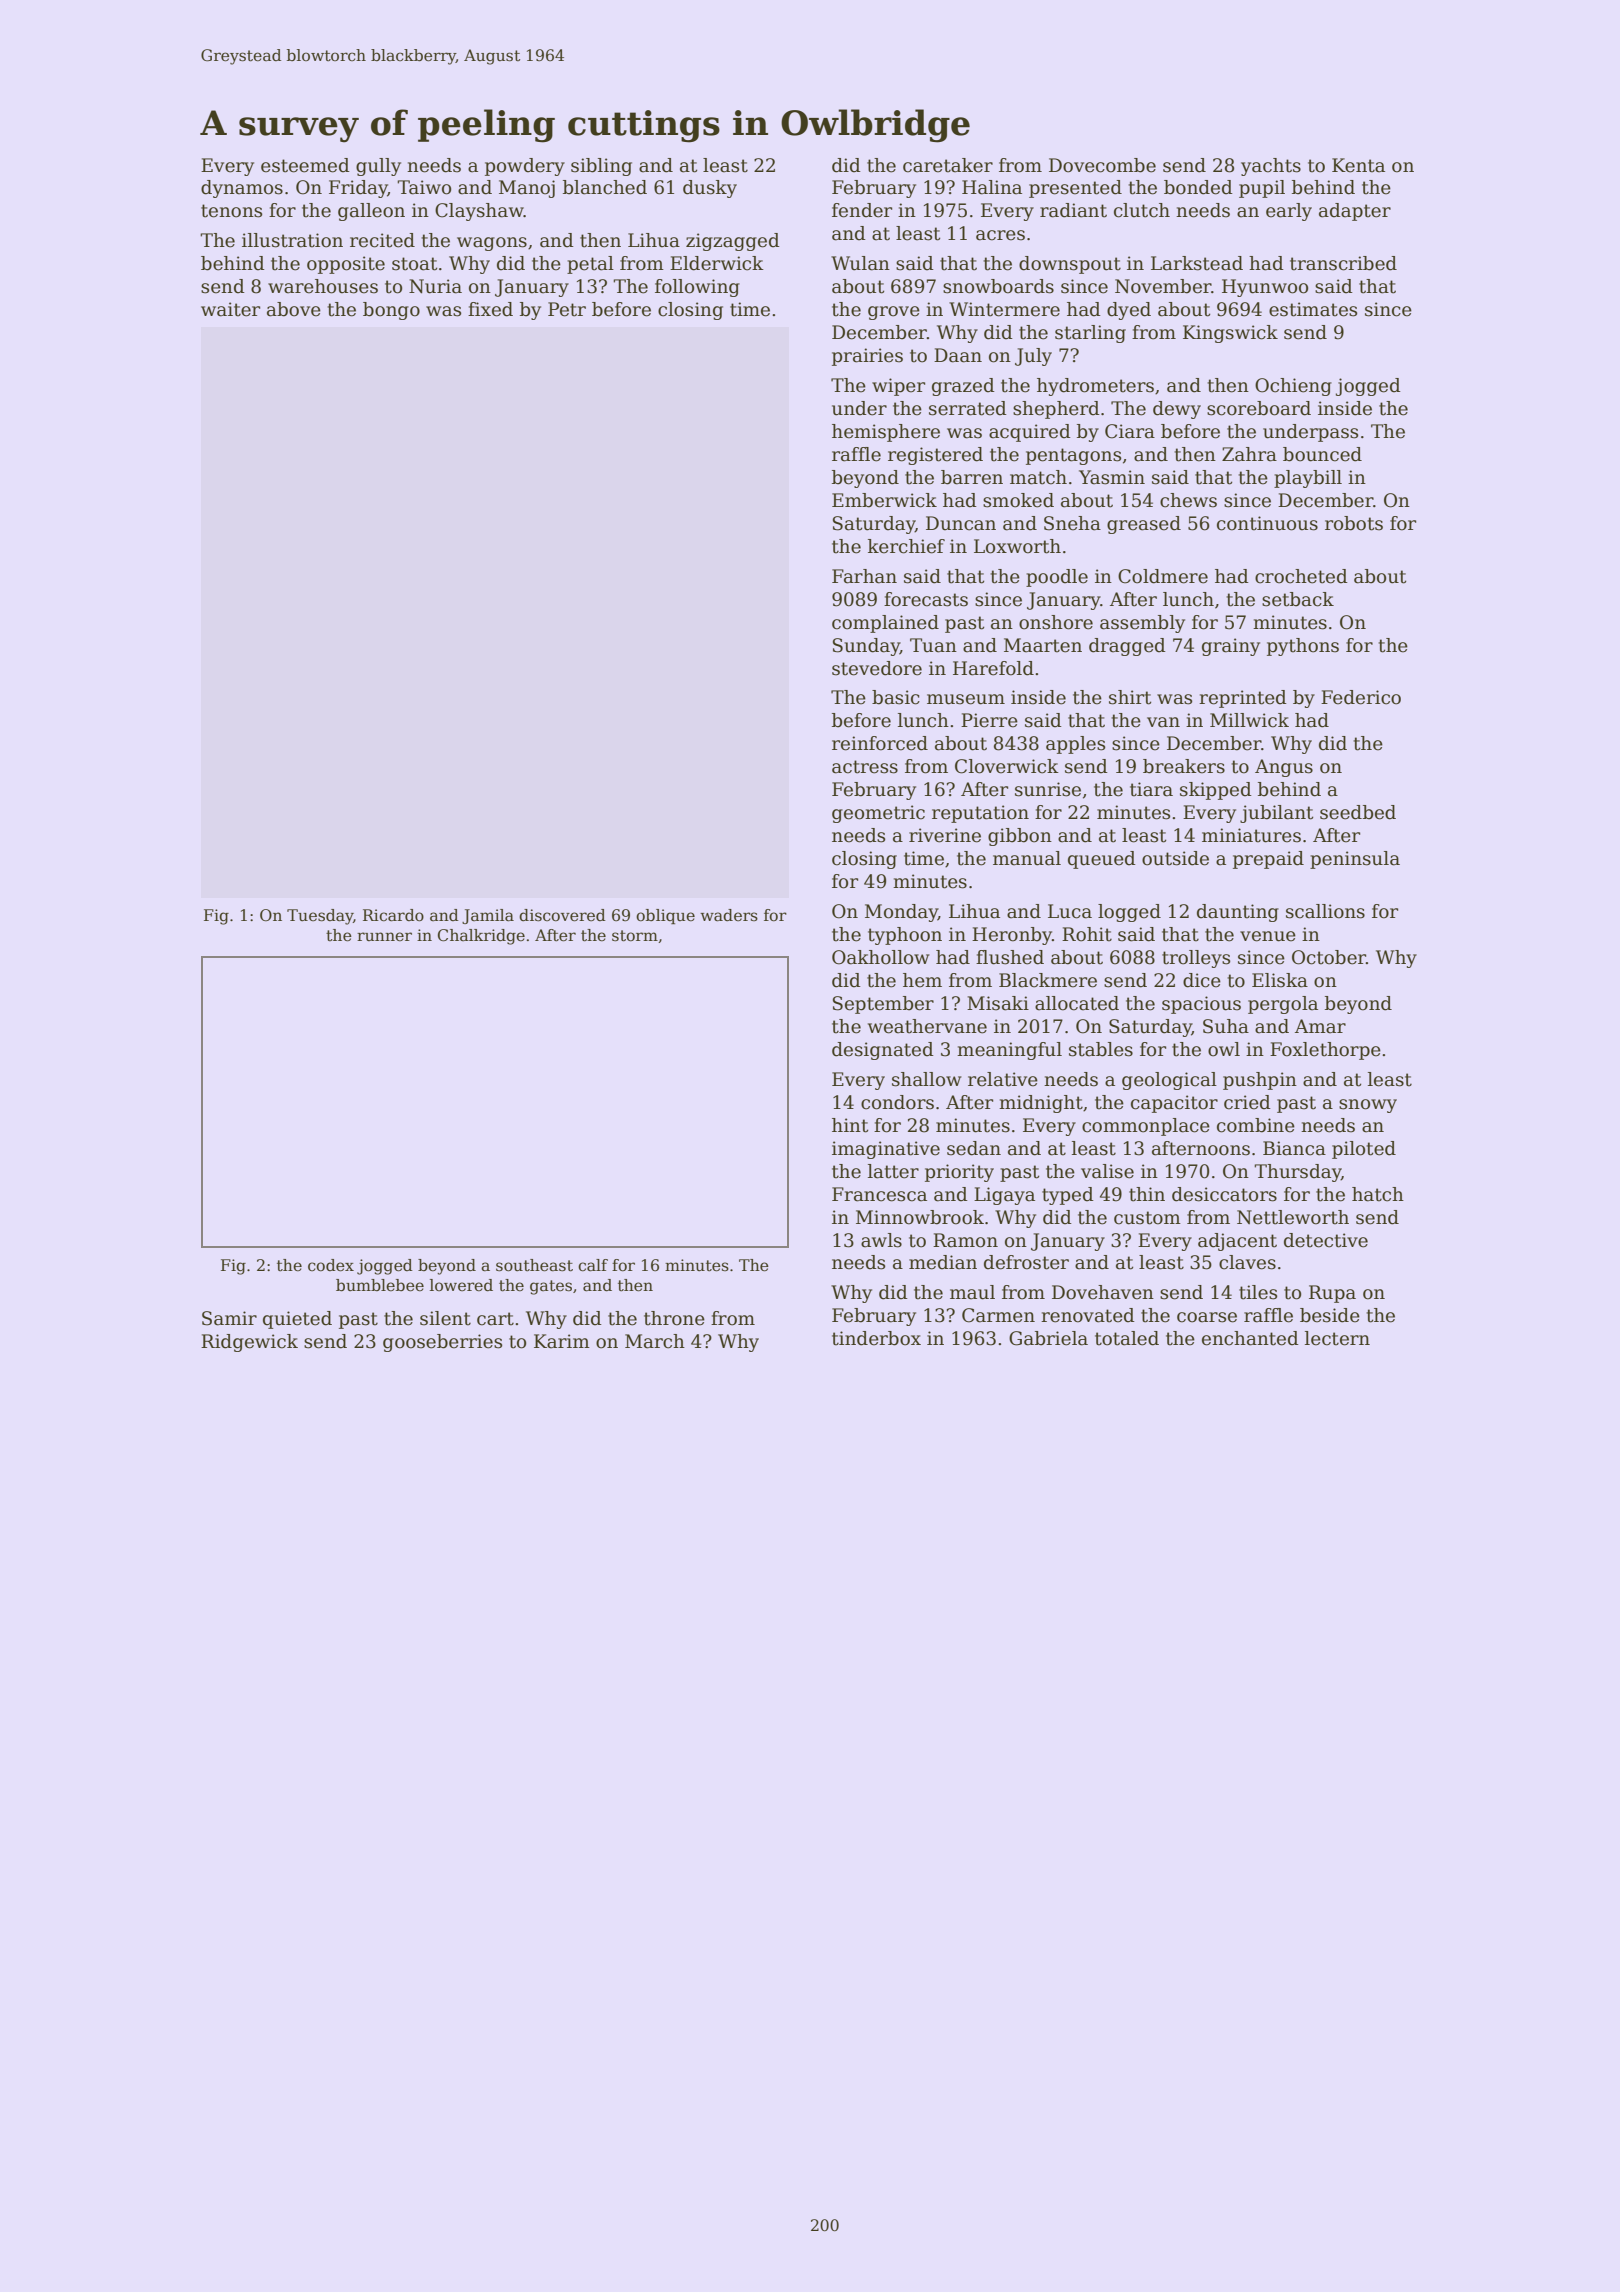  Describe the element at coordinates (593, 1265) in the screenshot. I see `calf` at that location.
